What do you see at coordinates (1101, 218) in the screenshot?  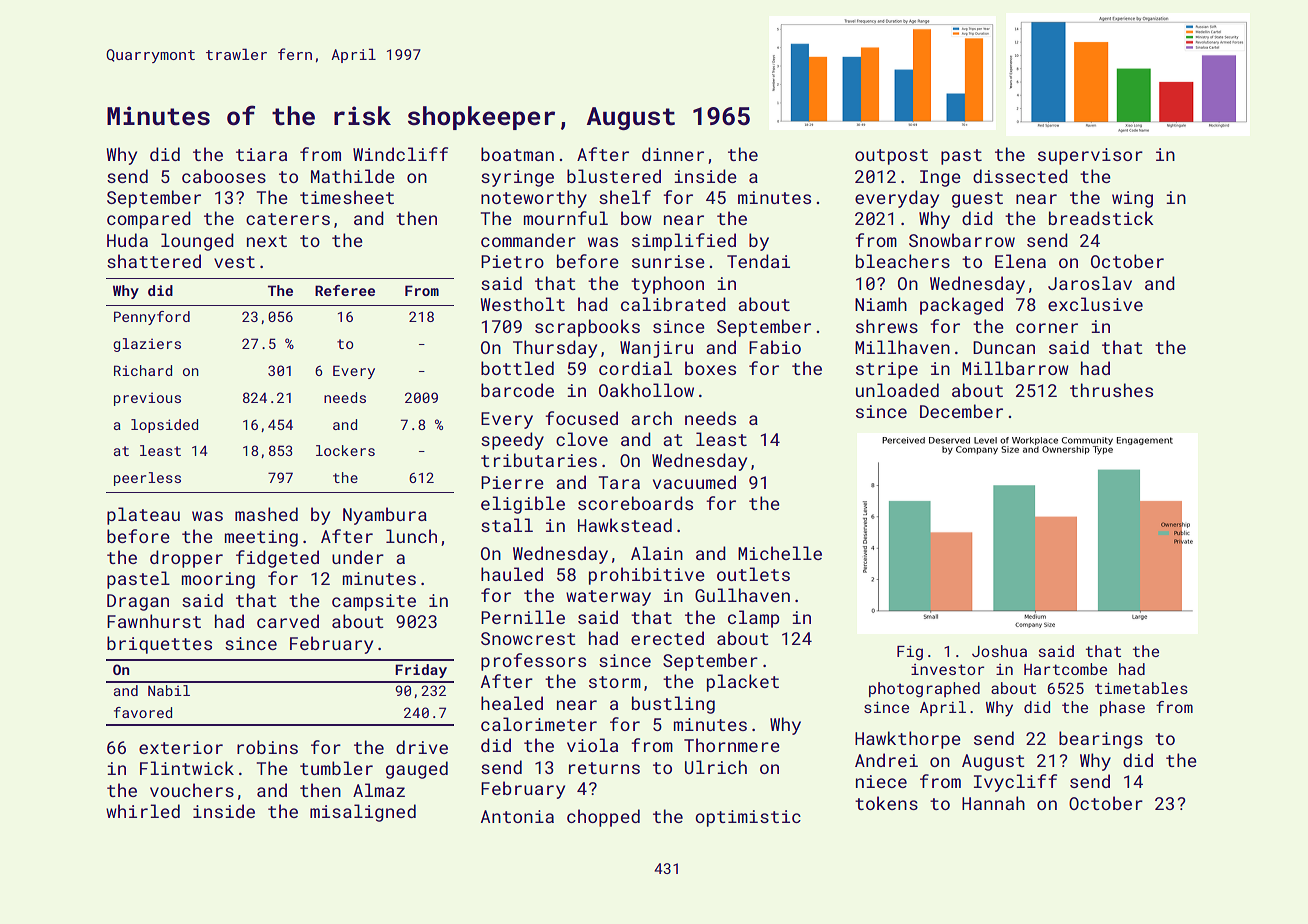 I see `breadstick` at bounding box center [1101, 218].
